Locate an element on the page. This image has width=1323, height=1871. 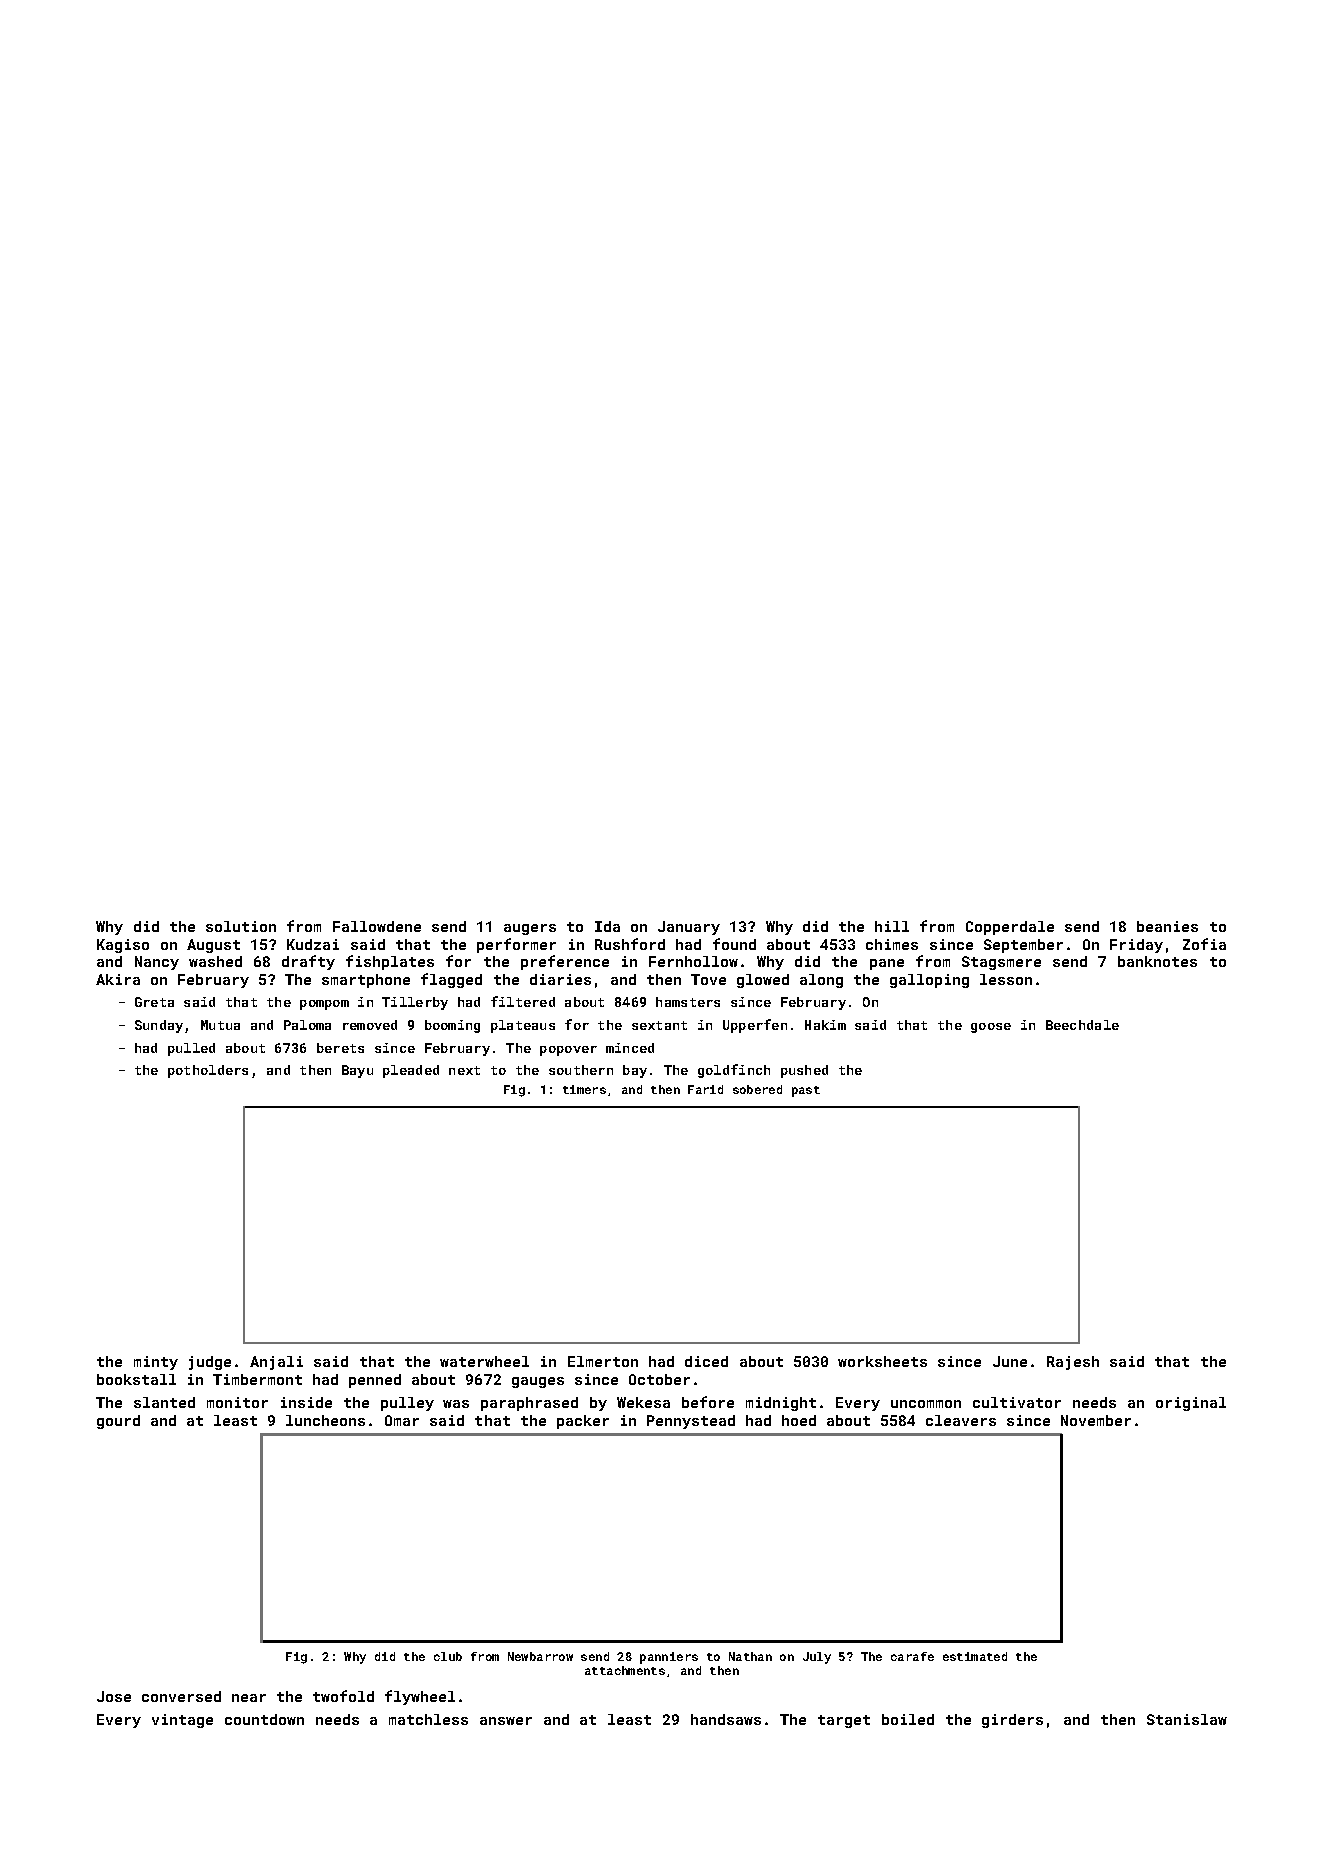
luncheons is located at coordinates (325, 1420).
